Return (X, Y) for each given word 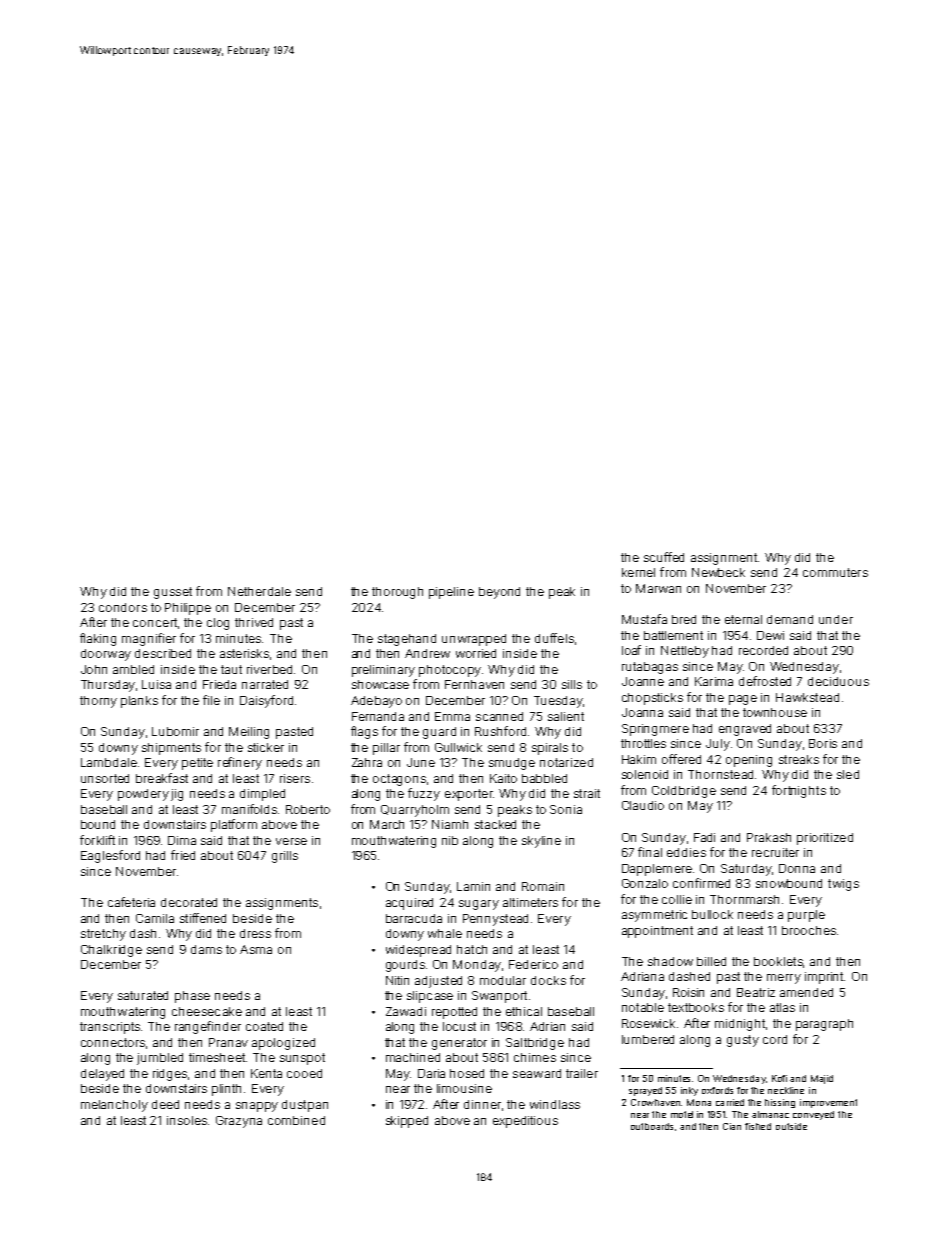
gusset (173, 593)
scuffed (664, 557)
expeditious (525, 1122)
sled (848, 774)
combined (296, 1120)
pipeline (451, 593)
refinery (240, 763)
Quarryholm (415, 811)
